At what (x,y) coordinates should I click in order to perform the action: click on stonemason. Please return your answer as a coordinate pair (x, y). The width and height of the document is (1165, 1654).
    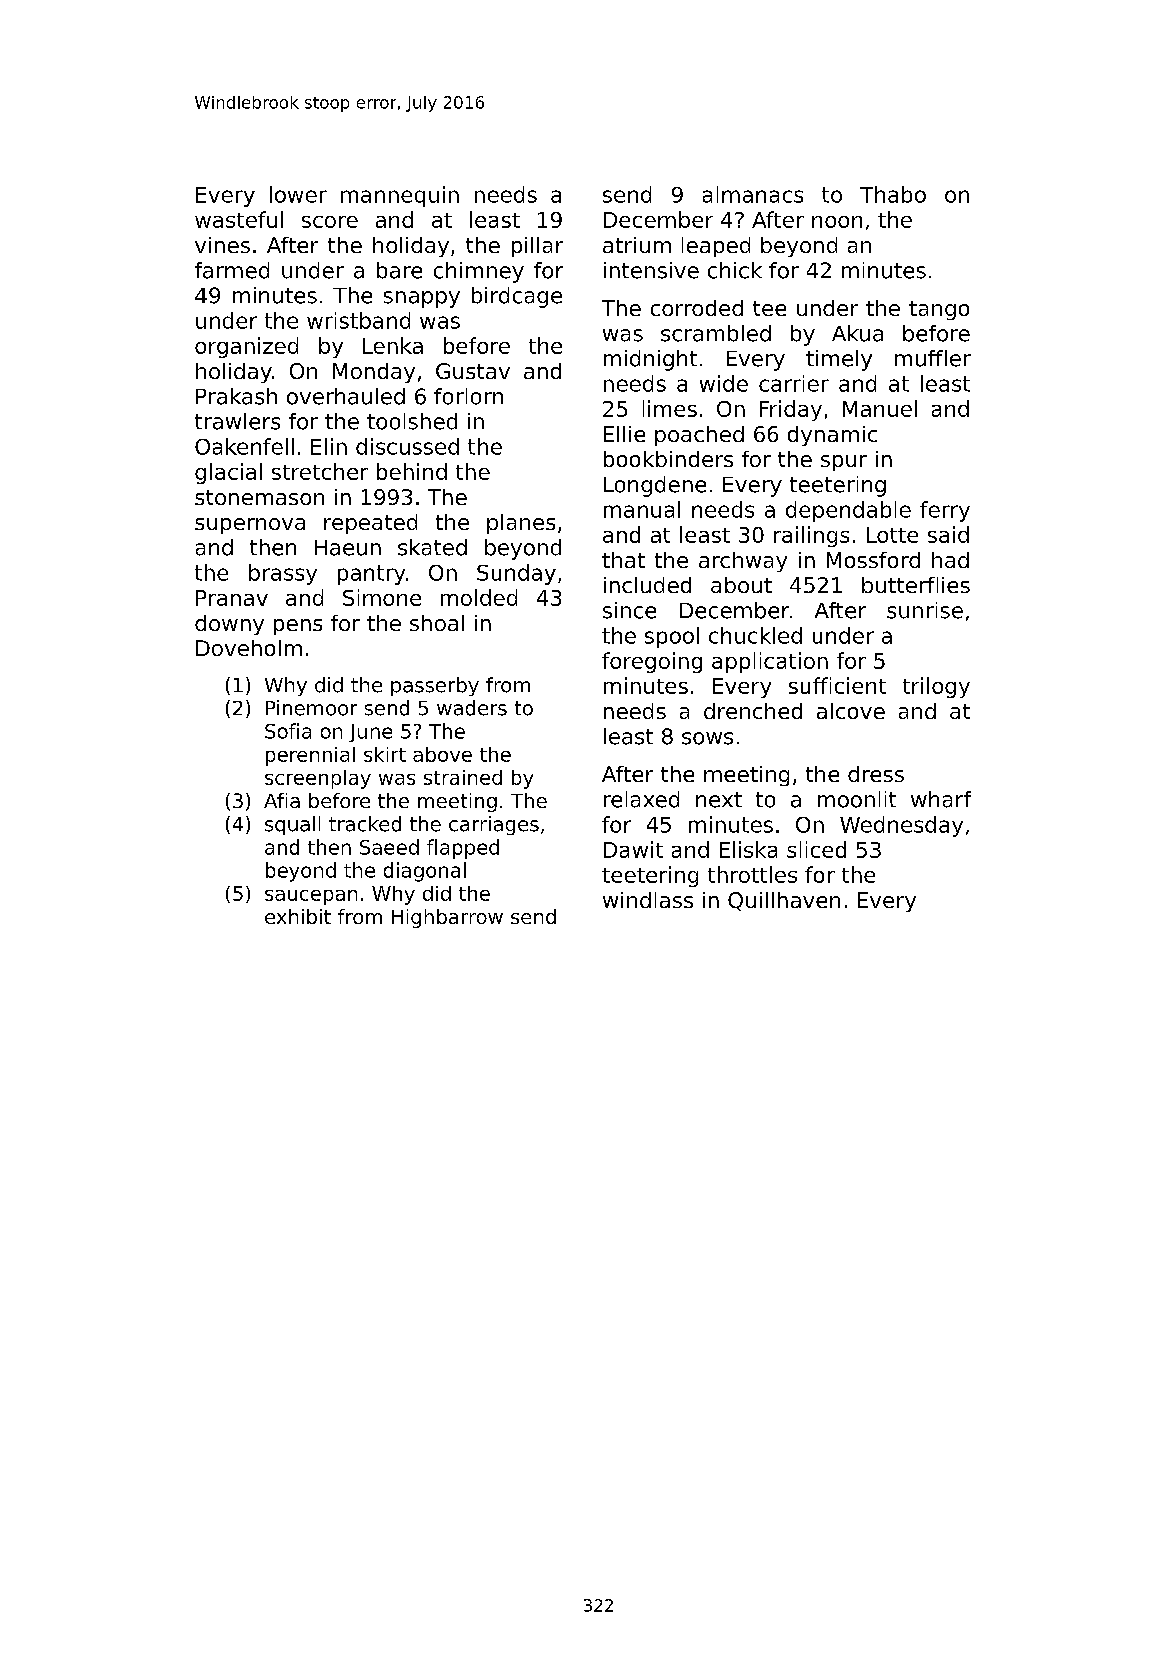
    Looking at the image, I should click on (259, 497).
